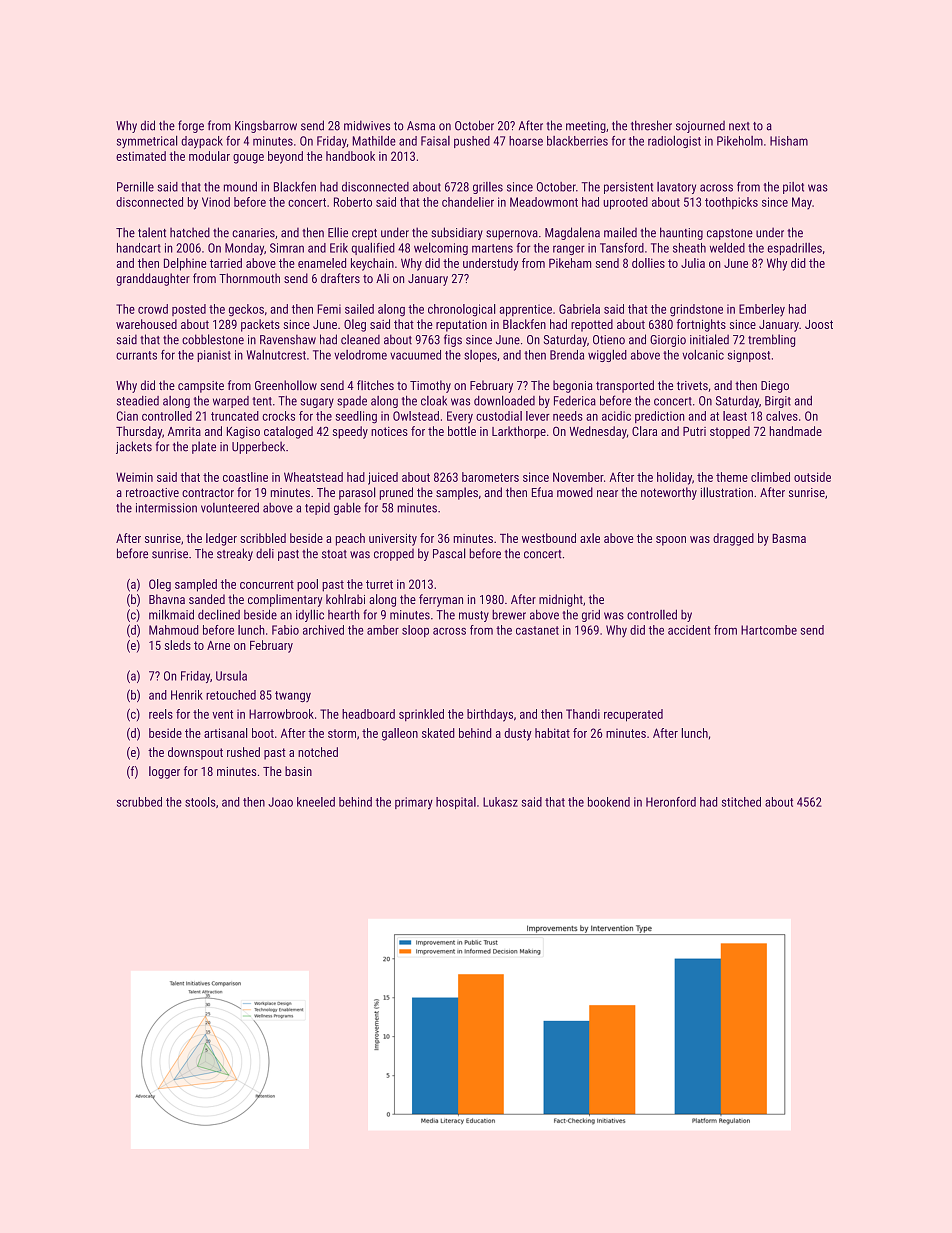 The height and width of the document is (1233, 952). Describe the element at coordinates (577, 141) in the document. I see `blackberries` at that location.
